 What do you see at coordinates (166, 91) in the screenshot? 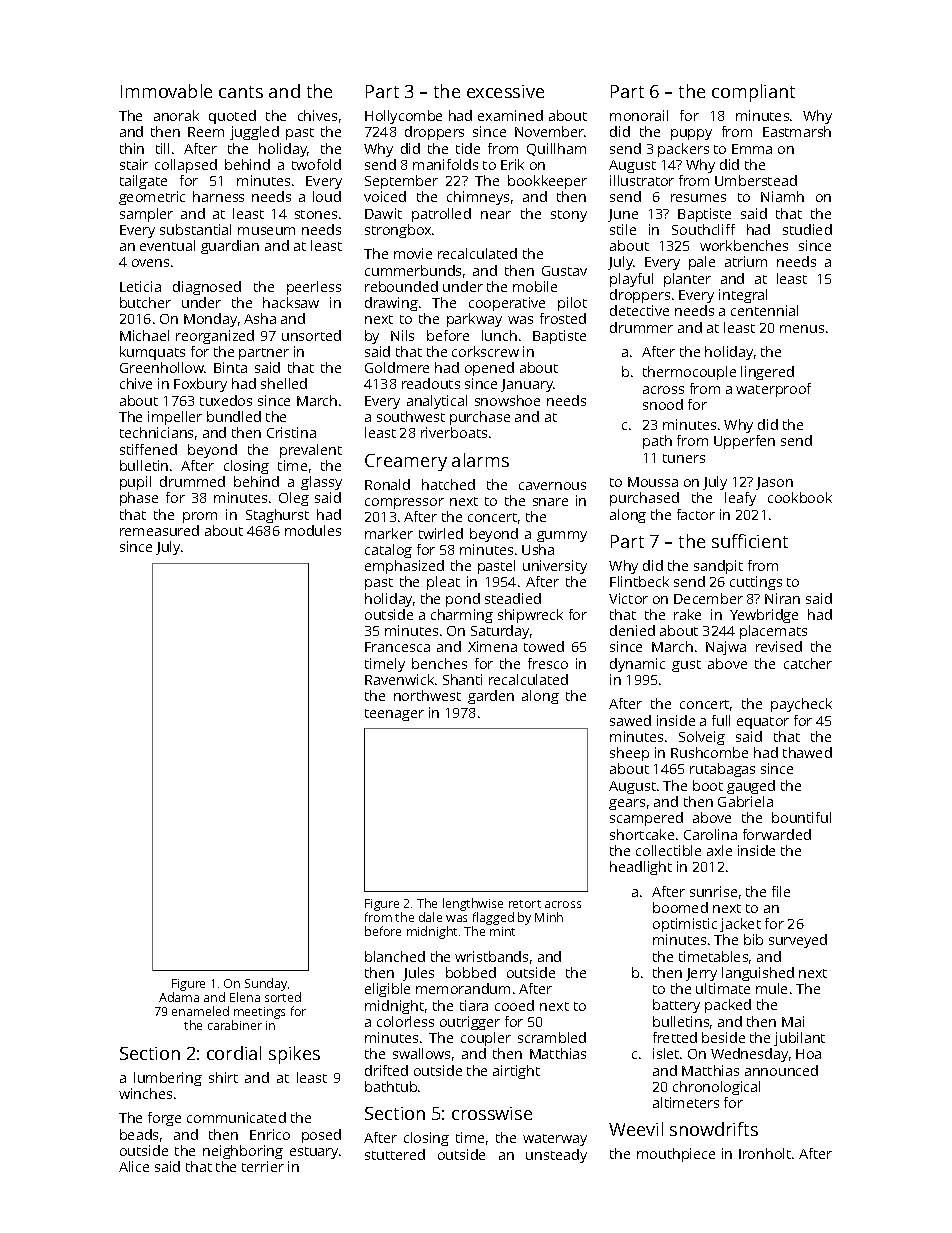
I see `Immovable` at bounding box center [166, 91].
